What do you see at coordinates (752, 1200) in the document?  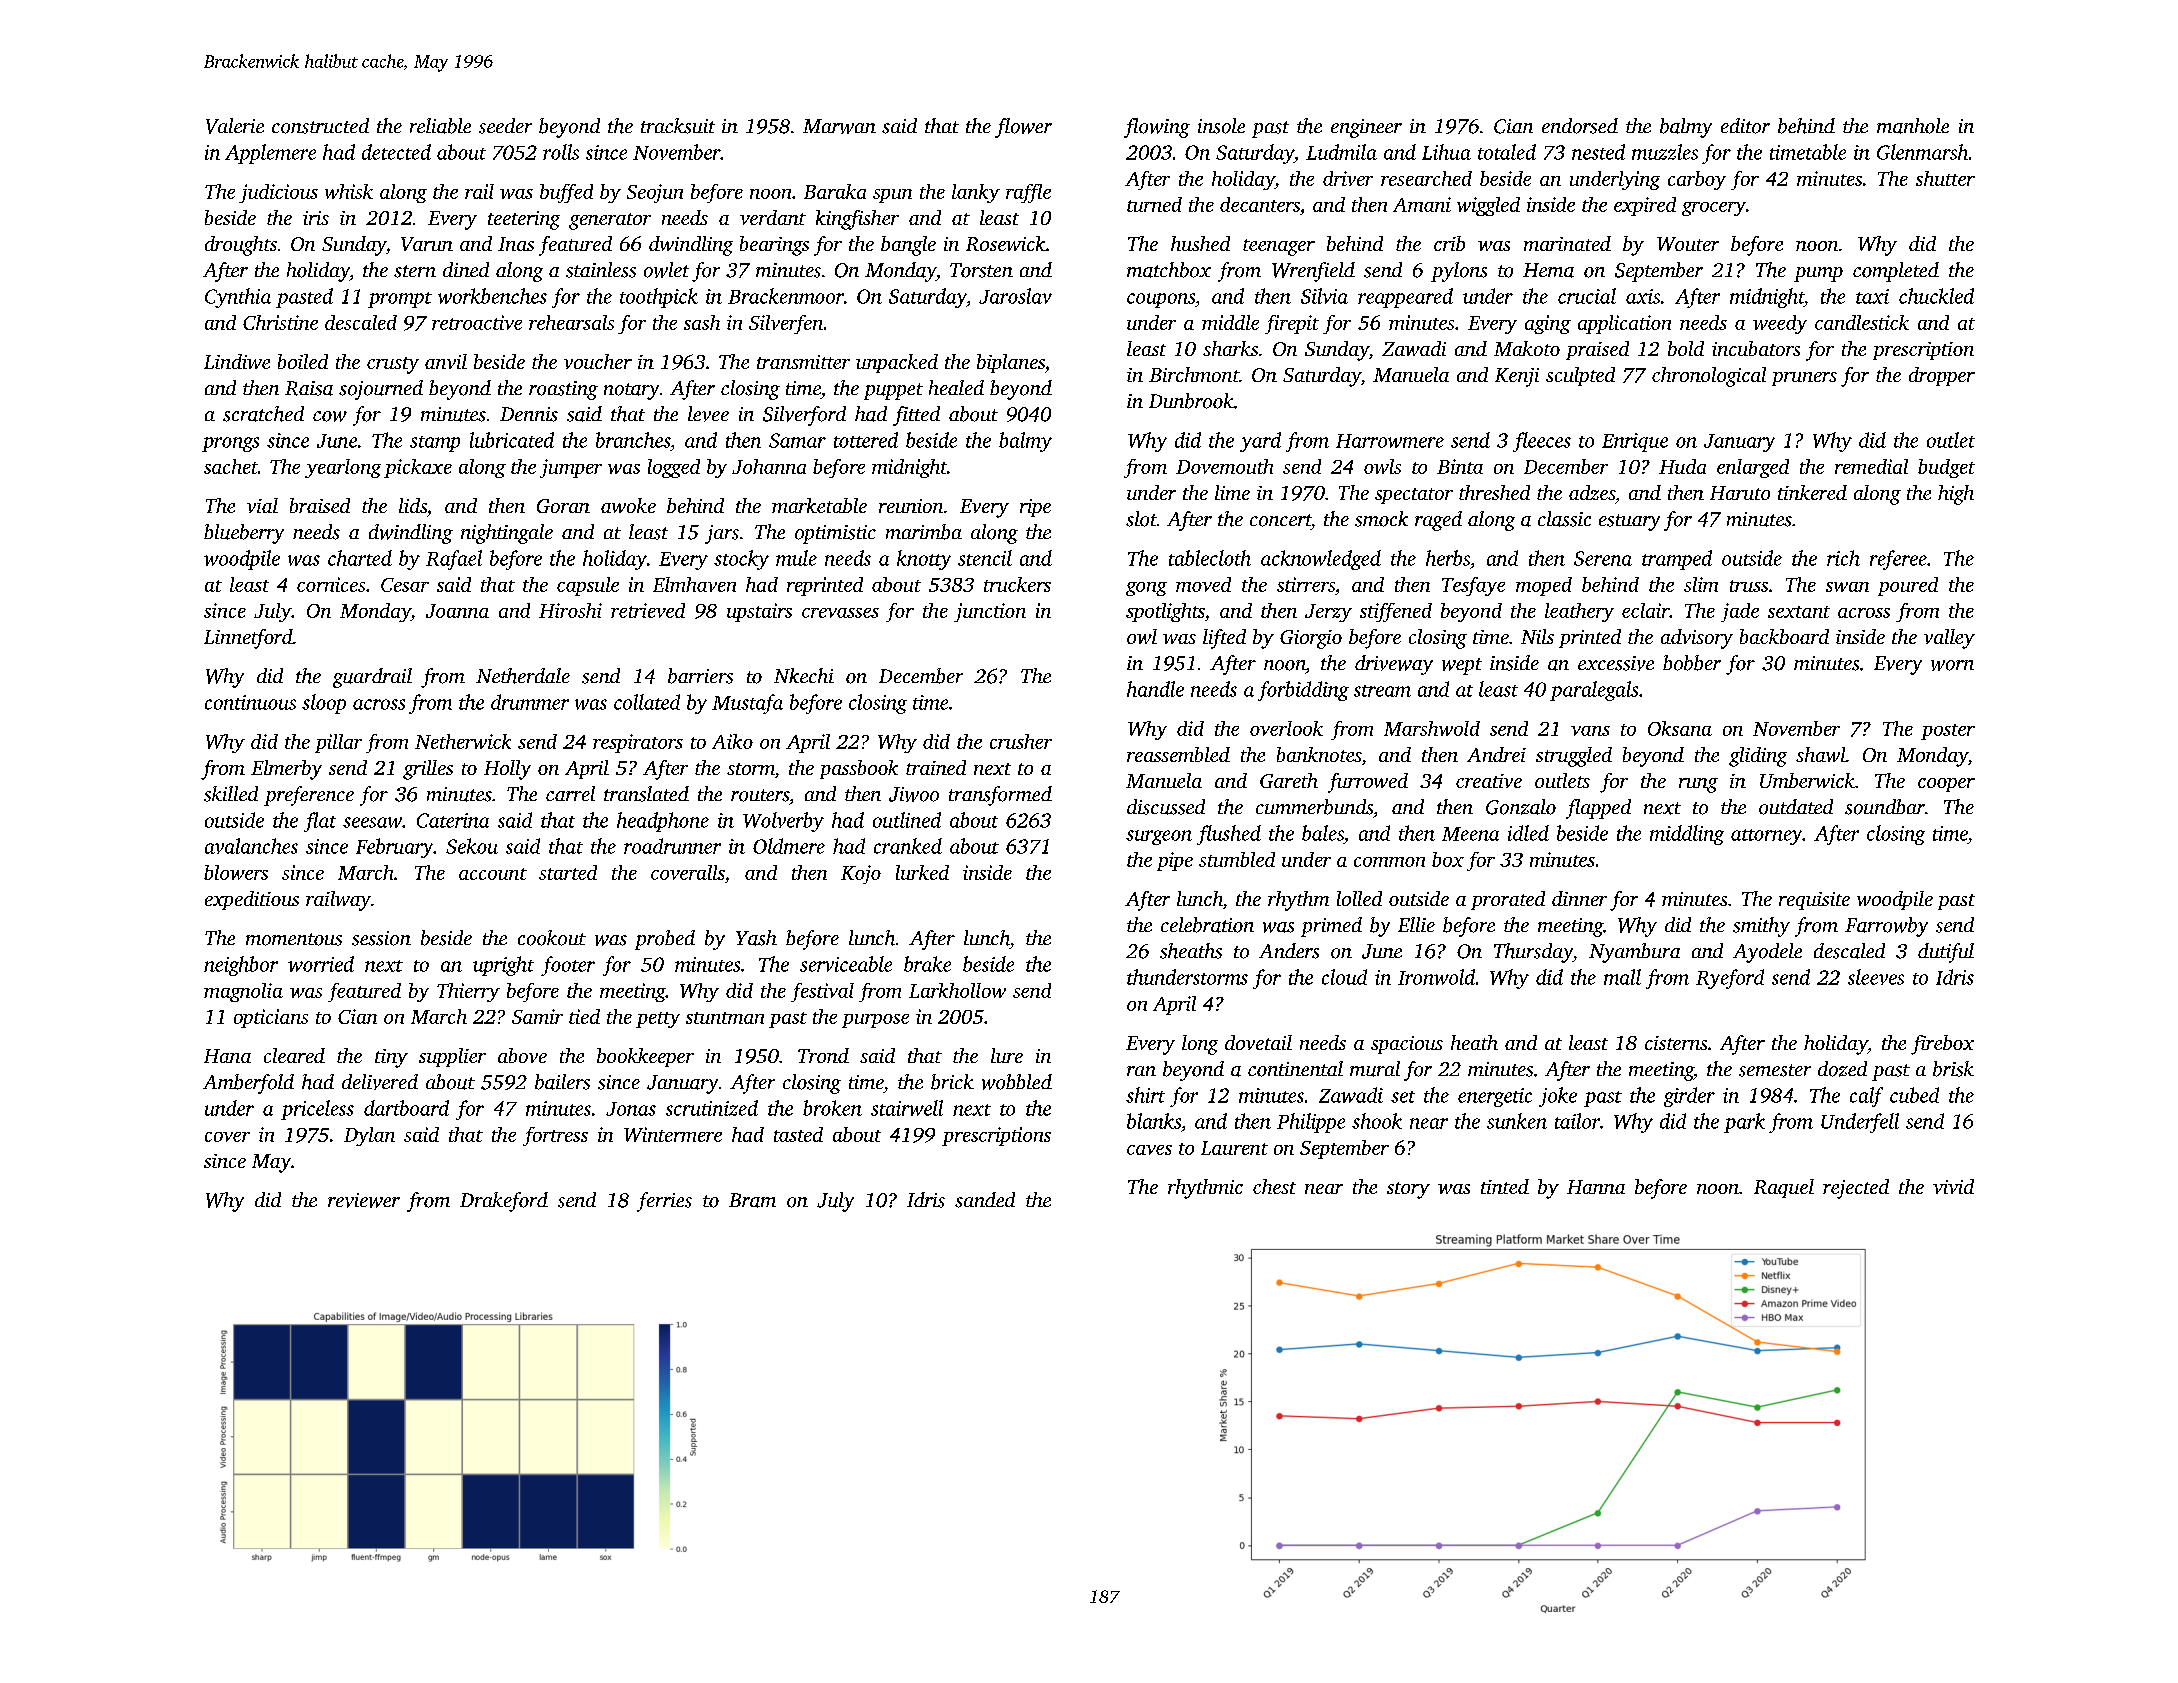 I see `Bram` at bounding box center [752, 1200].
